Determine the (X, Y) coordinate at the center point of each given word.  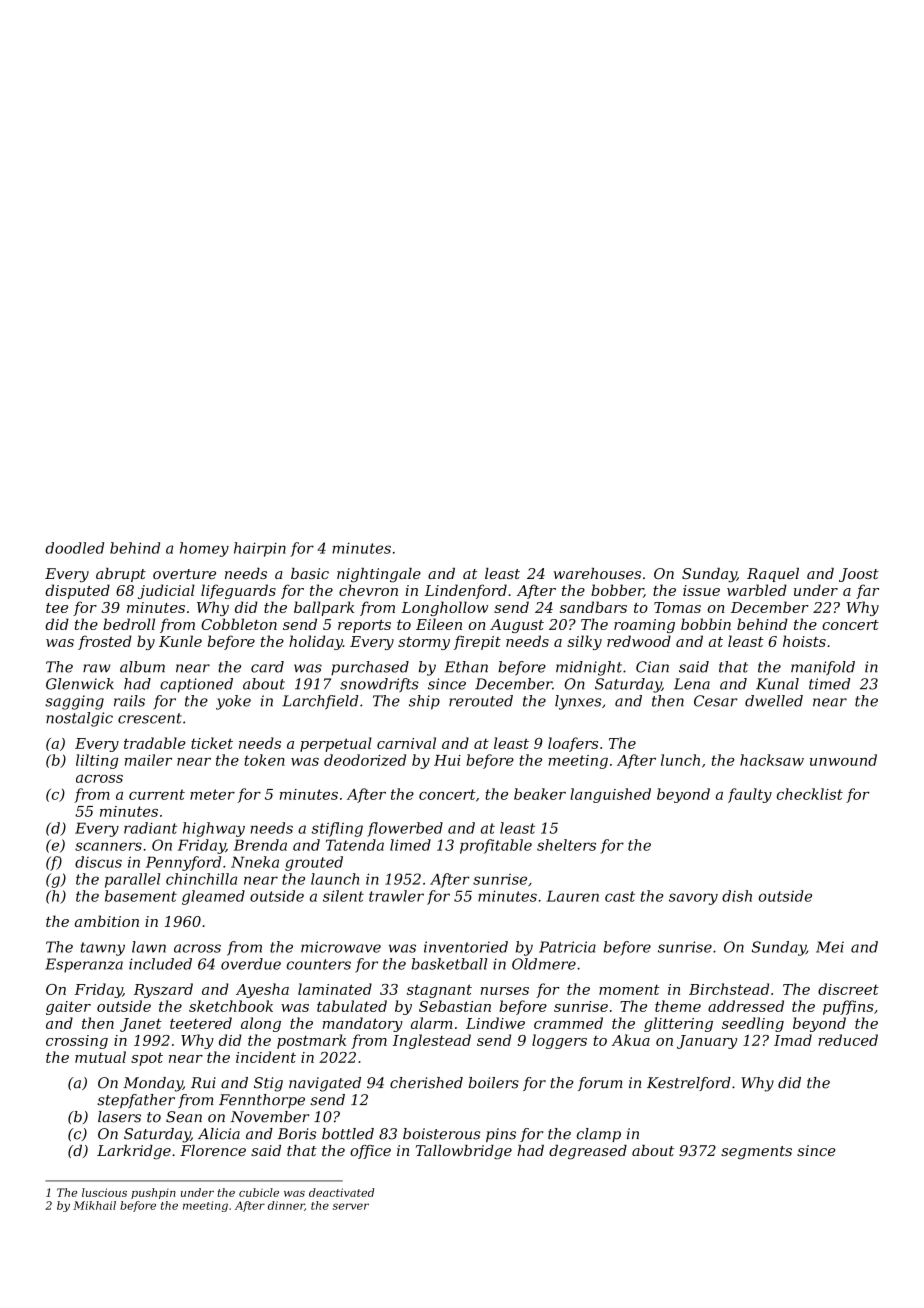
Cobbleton (239, 624)
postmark (311, 1041)
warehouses (597, 573)
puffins (848, 1007)
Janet (141, 1025)
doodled (74, 548)
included (160, 964)
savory (693, 899)
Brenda (260, 845)
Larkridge (134, 1152)
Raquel (773, 575)
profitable (496, 846)
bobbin (706, 624)
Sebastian (455, 1006)
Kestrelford (689, 1084)
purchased (370, 668)
